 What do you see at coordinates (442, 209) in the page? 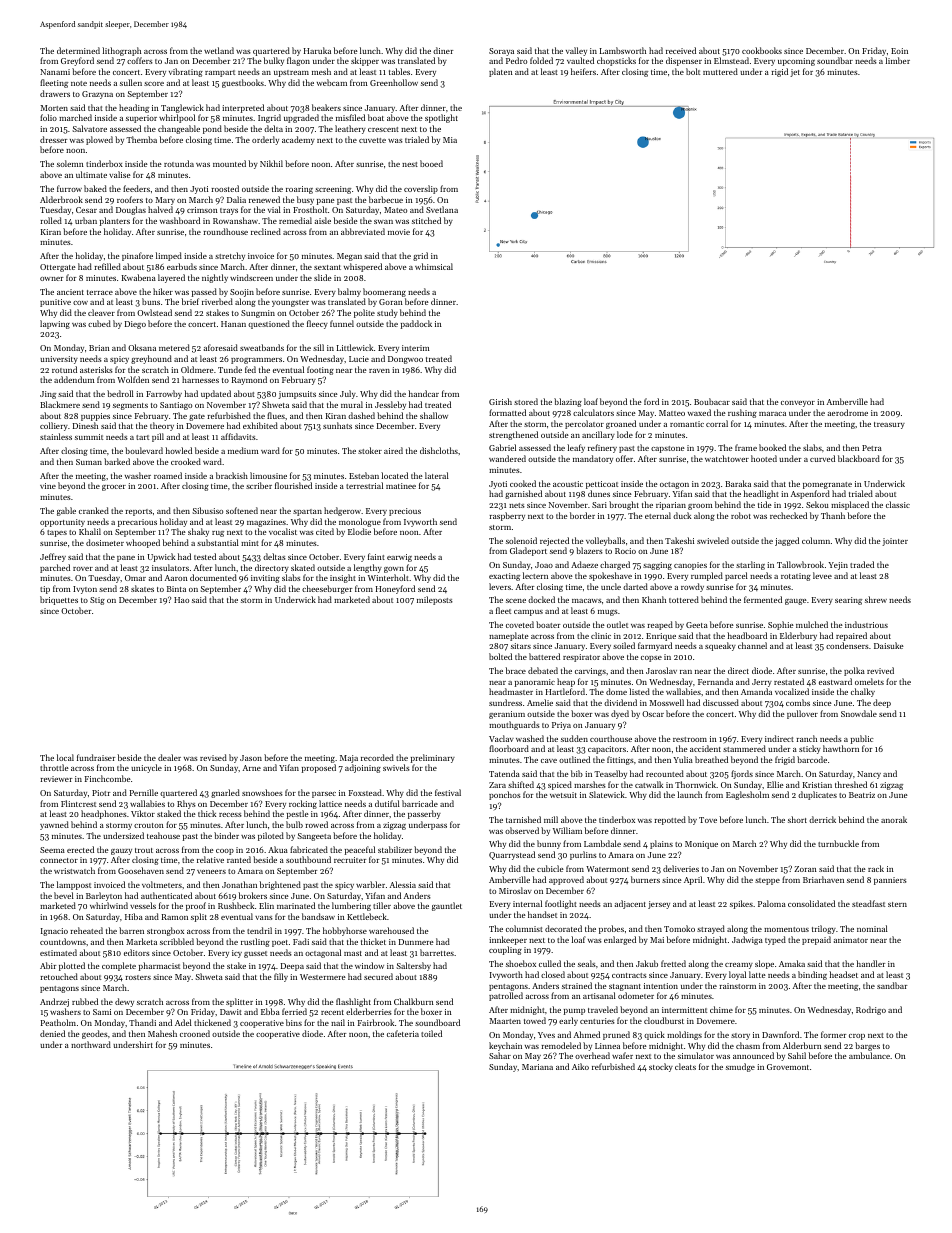
I see `Svetlana` at bounding box center [442, 209].
